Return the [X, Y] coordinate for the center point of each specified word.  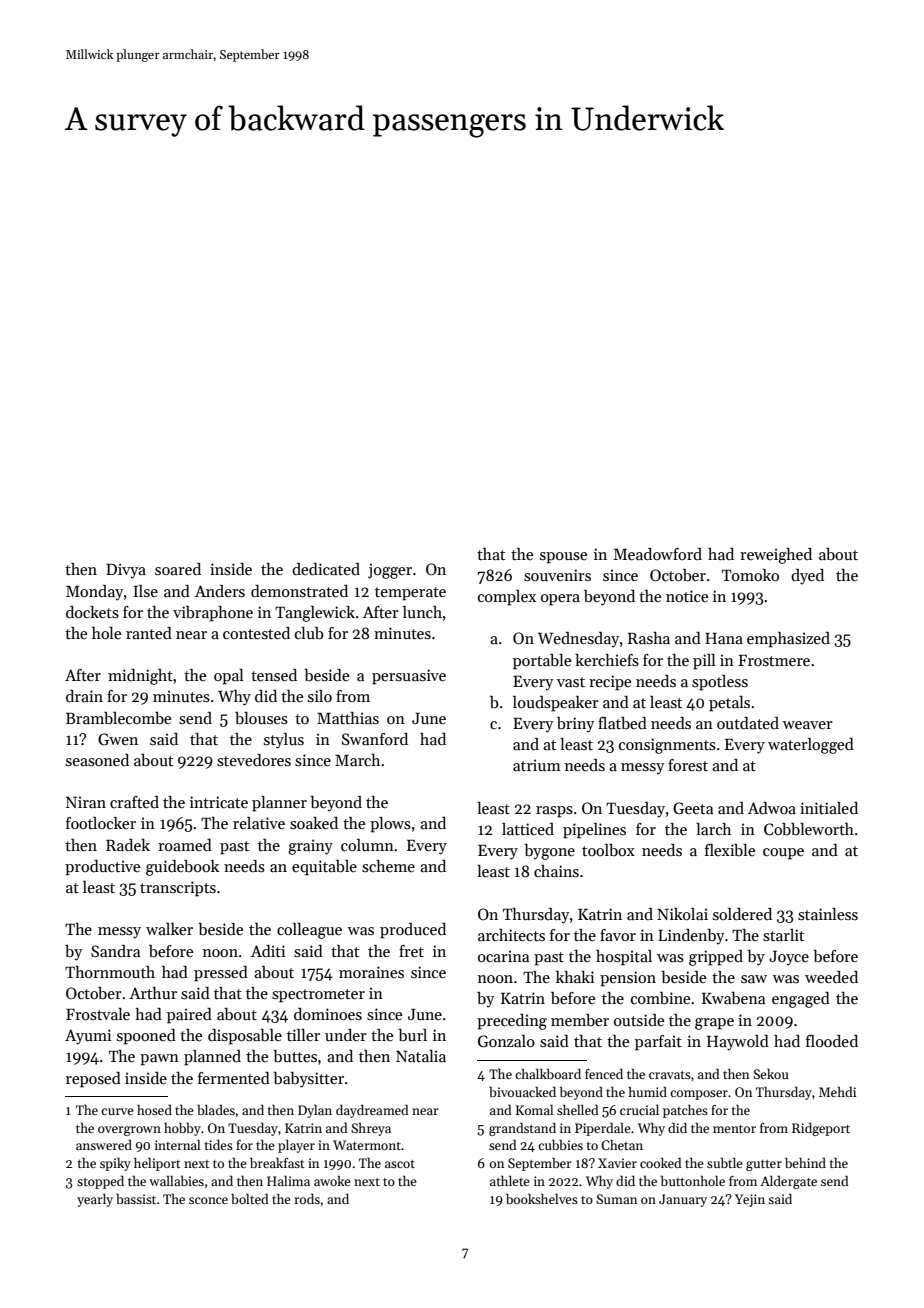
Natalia [421, 1056]
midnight [140, 677]
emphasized [788, 640]
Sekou [771, 1073]
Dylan [315, 1111]
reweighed [776, 556]
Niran [86, 802]
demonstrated [299, 591]
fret [411, 951]
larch [713, 829]
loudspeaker [556, 704]
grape [714, 1024]
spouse [563, 558]
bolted [249, 1198]
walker [169, 929]
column [367, 845]
